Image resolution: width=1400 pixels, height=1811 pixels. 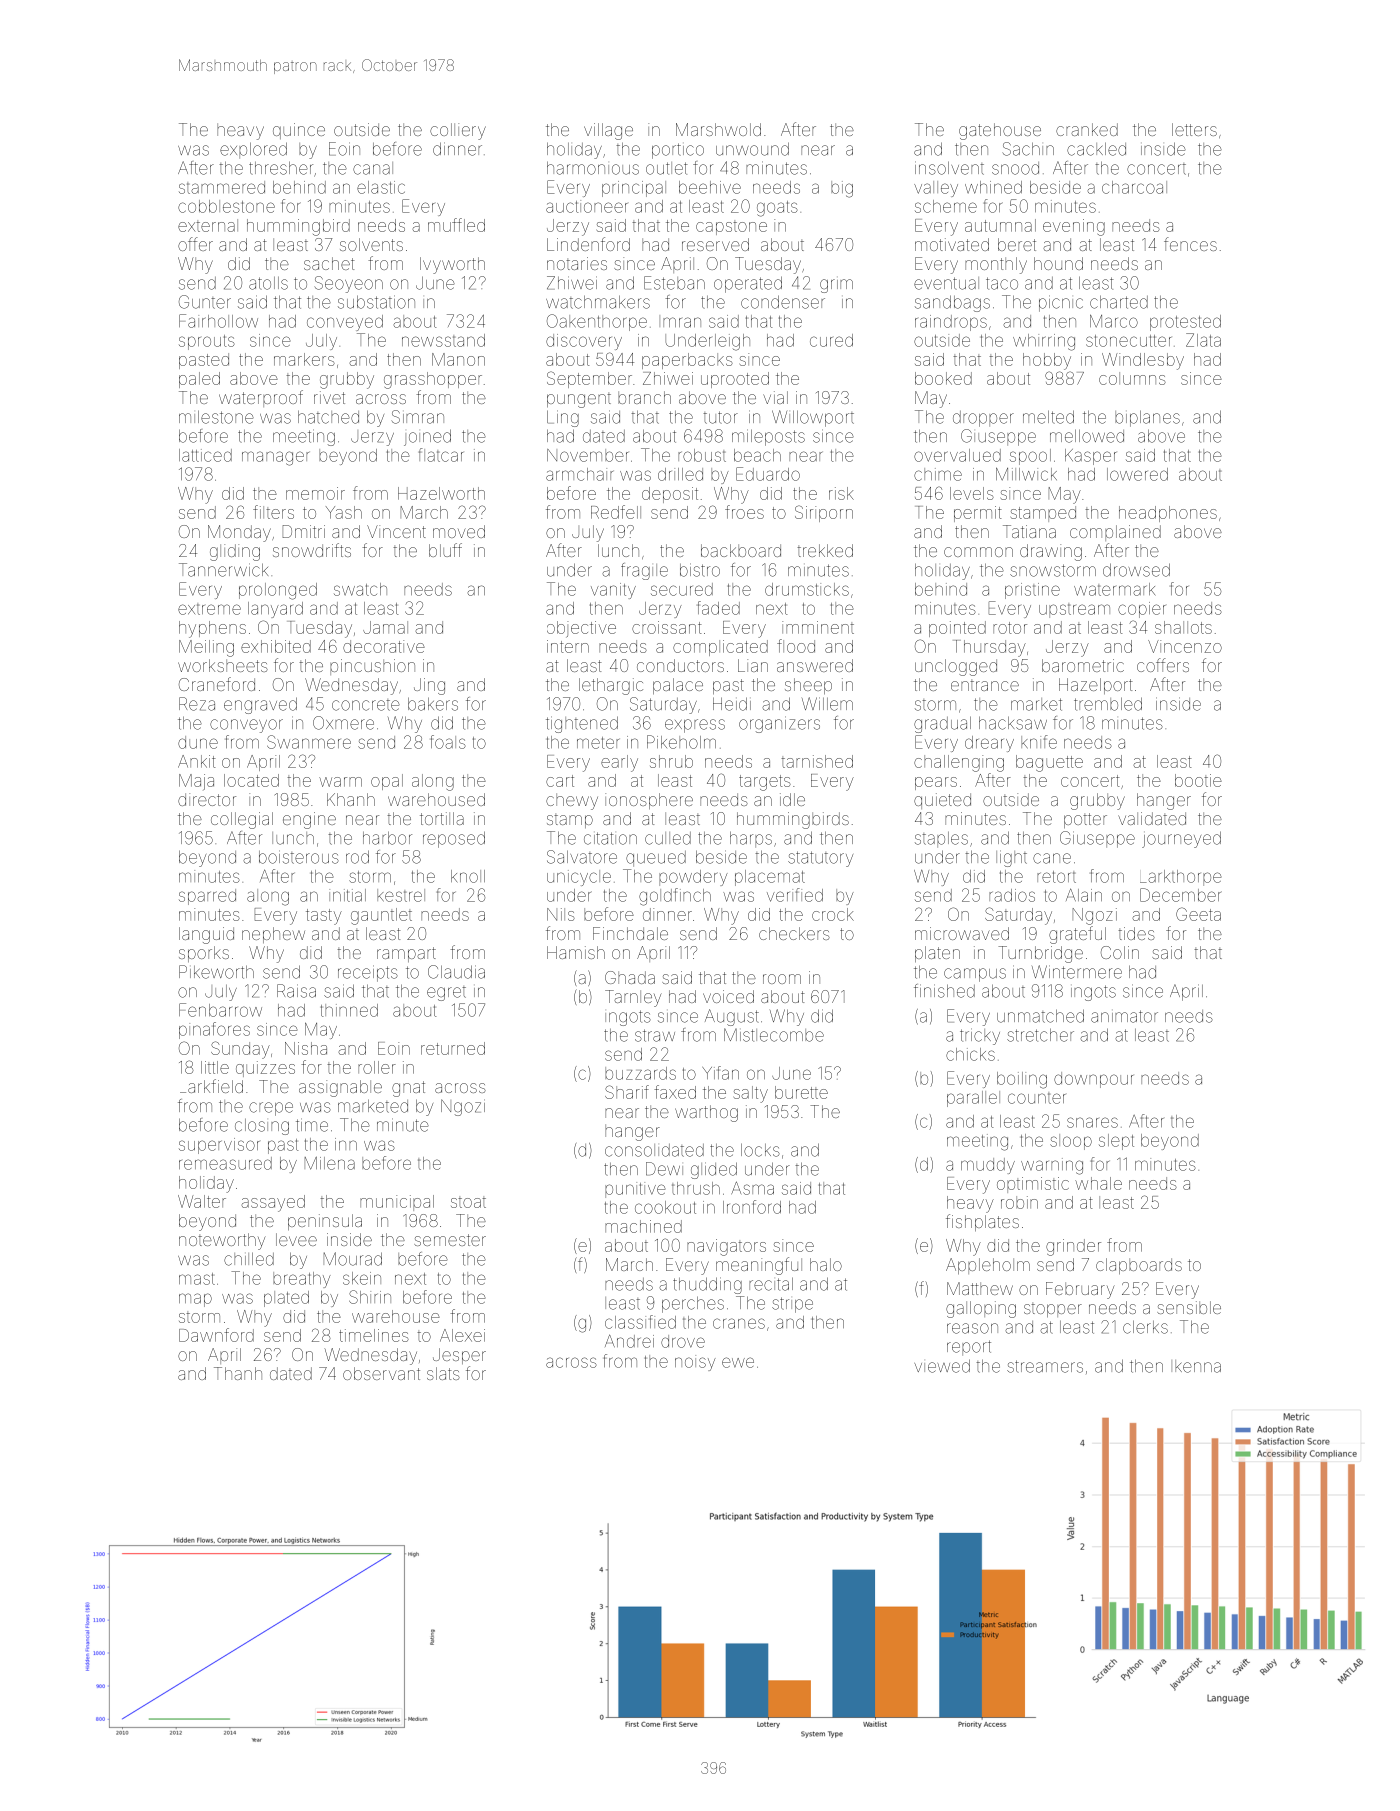 What do you see at coordinates (253, 150) in the screenshot?
I see `explored` at bounding box center [253, 150].
